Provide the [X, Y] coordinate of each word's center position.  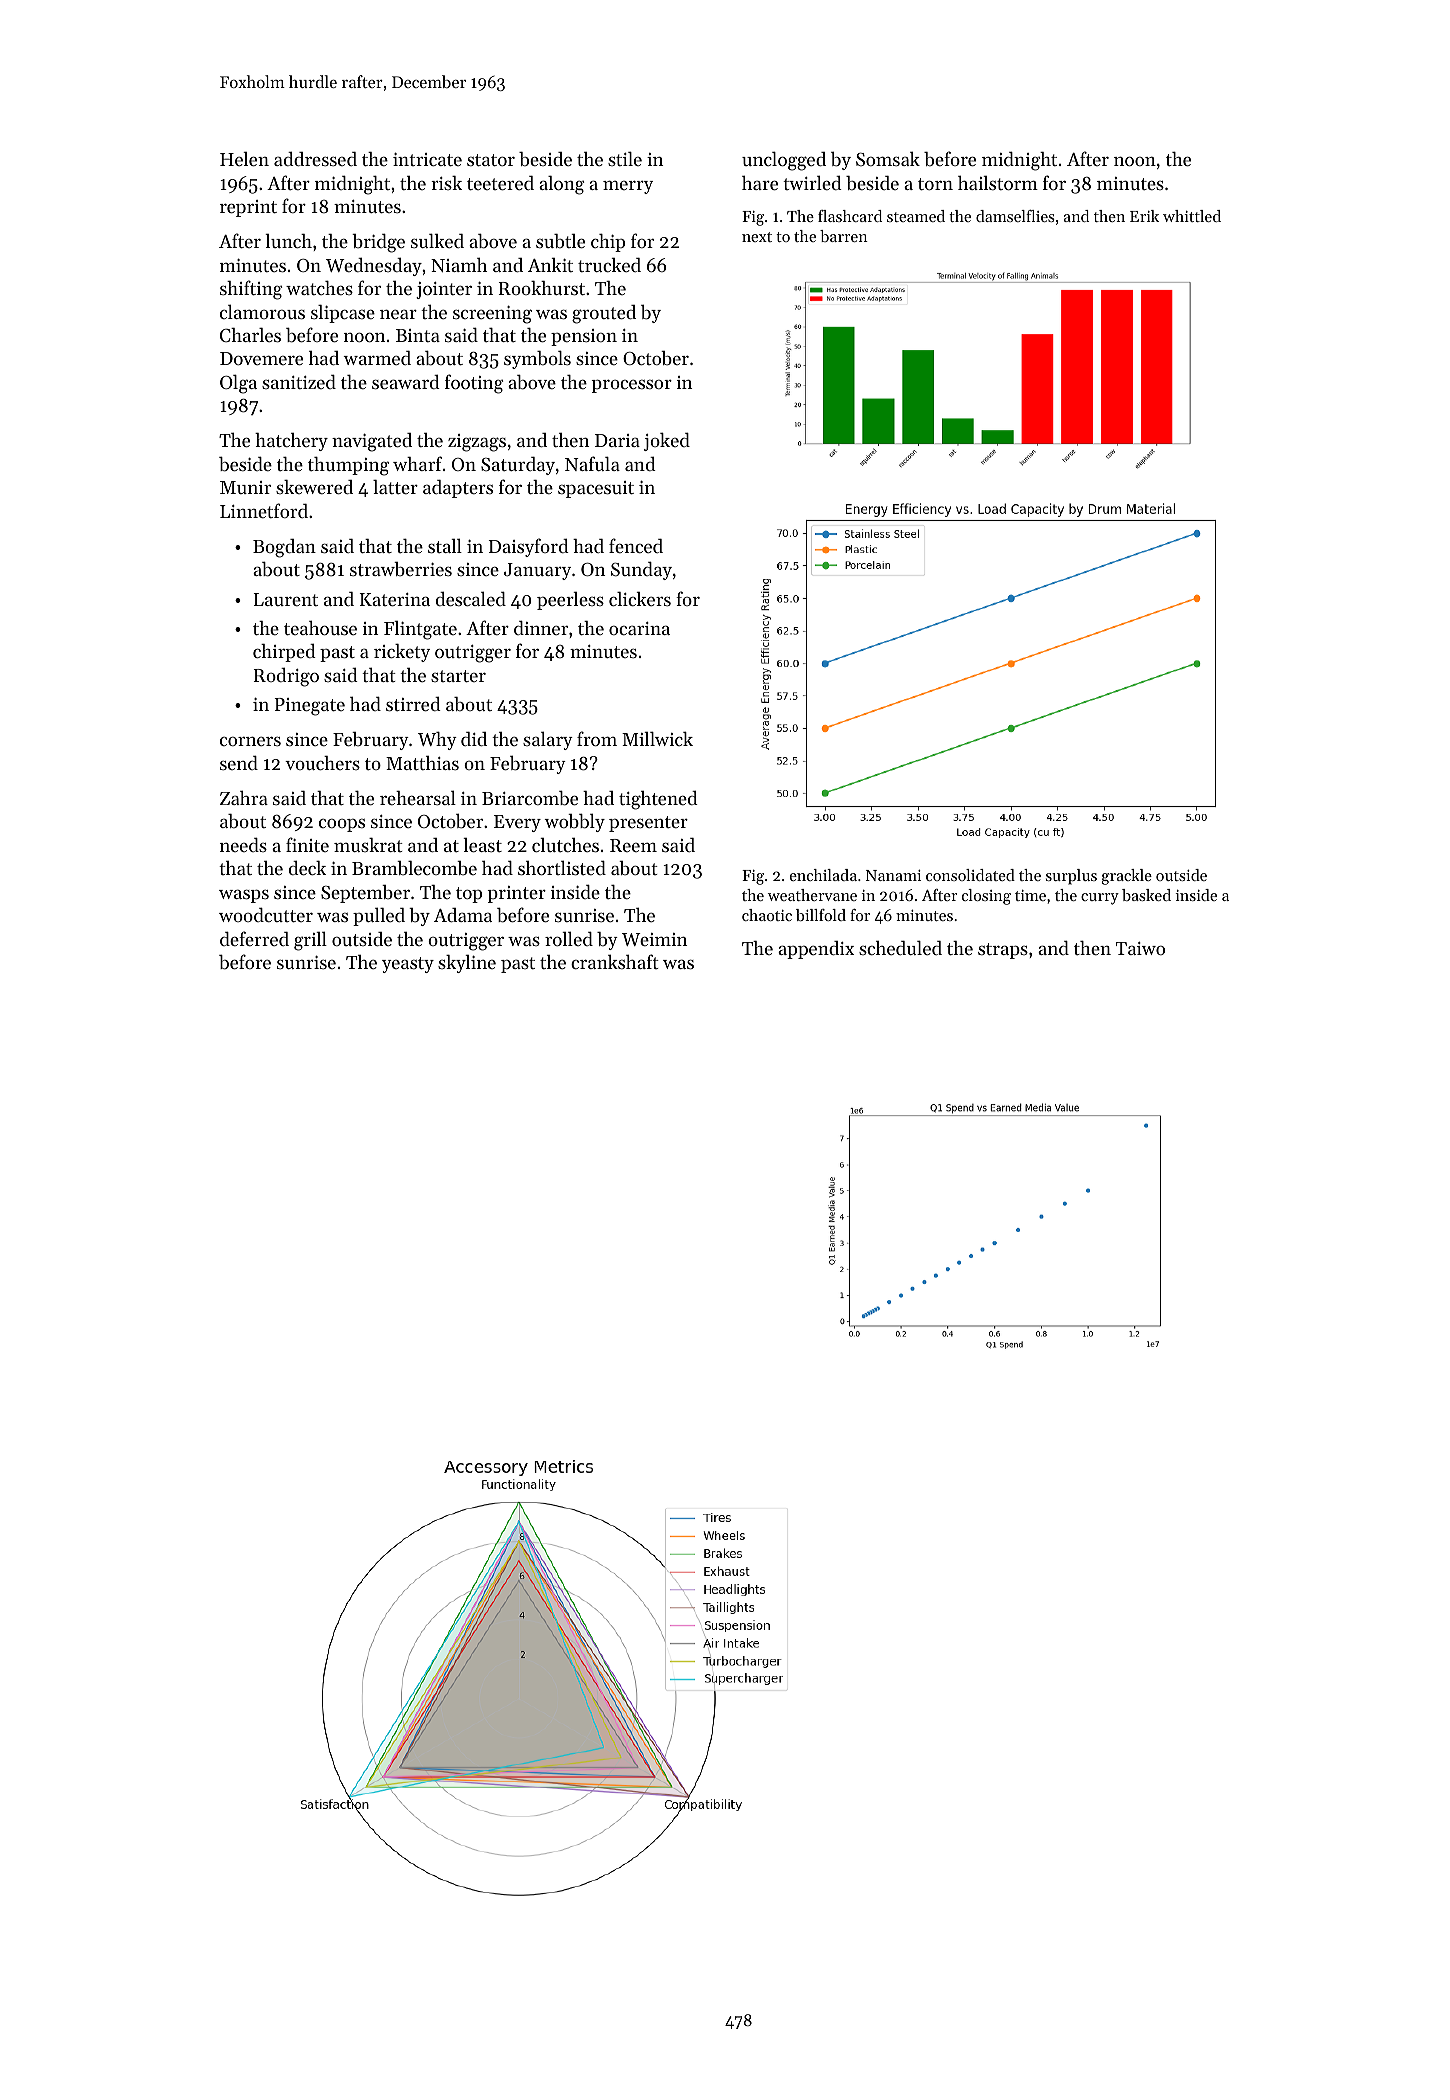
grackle [1127, 877]
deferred [254, 938]
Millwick [657, 738]
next [757, 237]
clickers [640, 599]
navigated [372, 442]
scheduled [900, 947]
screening [492, 315]
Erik [1144, 216]
